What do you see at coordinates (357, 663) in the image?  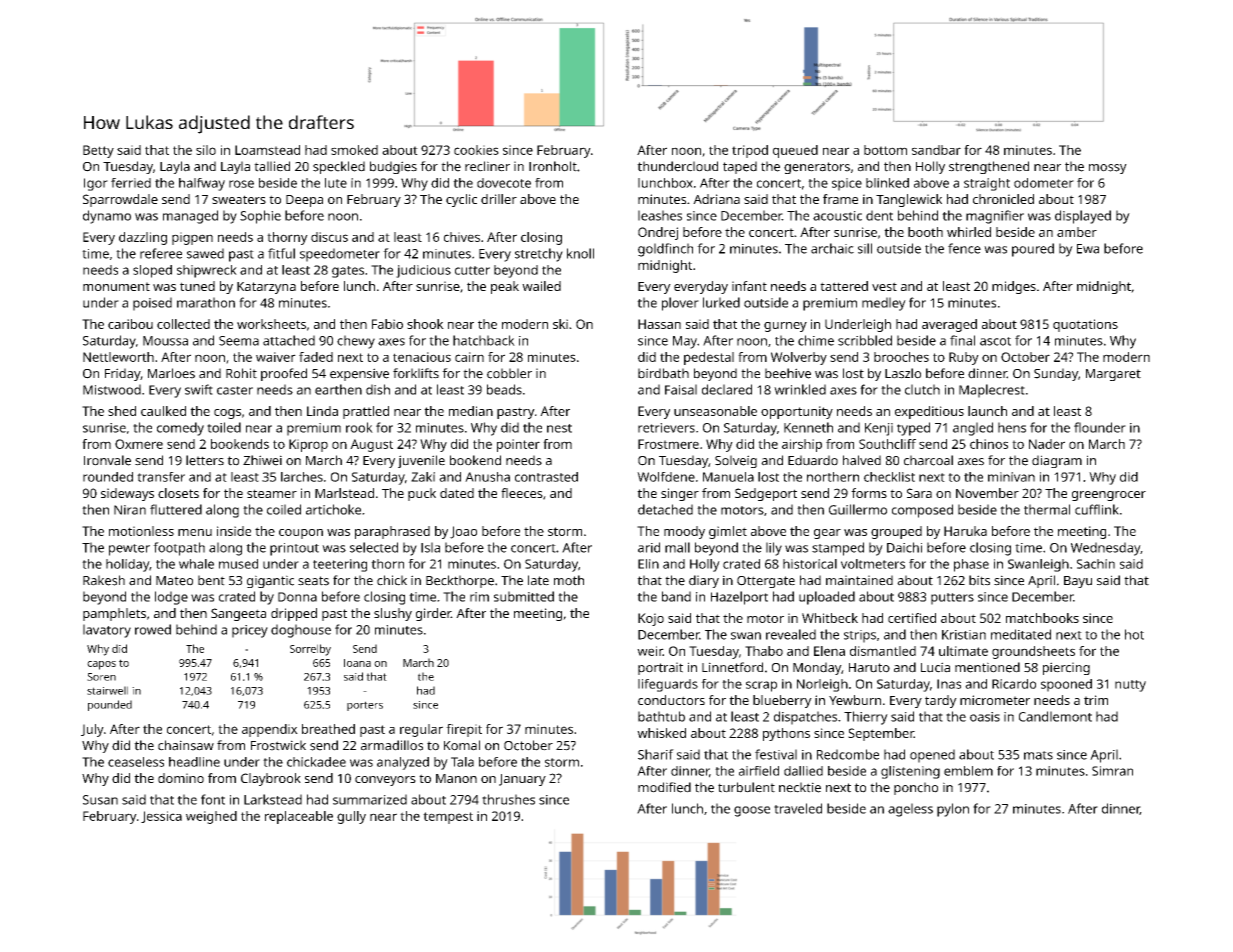 I see `Ioana` at bounding box center [357, 663].
